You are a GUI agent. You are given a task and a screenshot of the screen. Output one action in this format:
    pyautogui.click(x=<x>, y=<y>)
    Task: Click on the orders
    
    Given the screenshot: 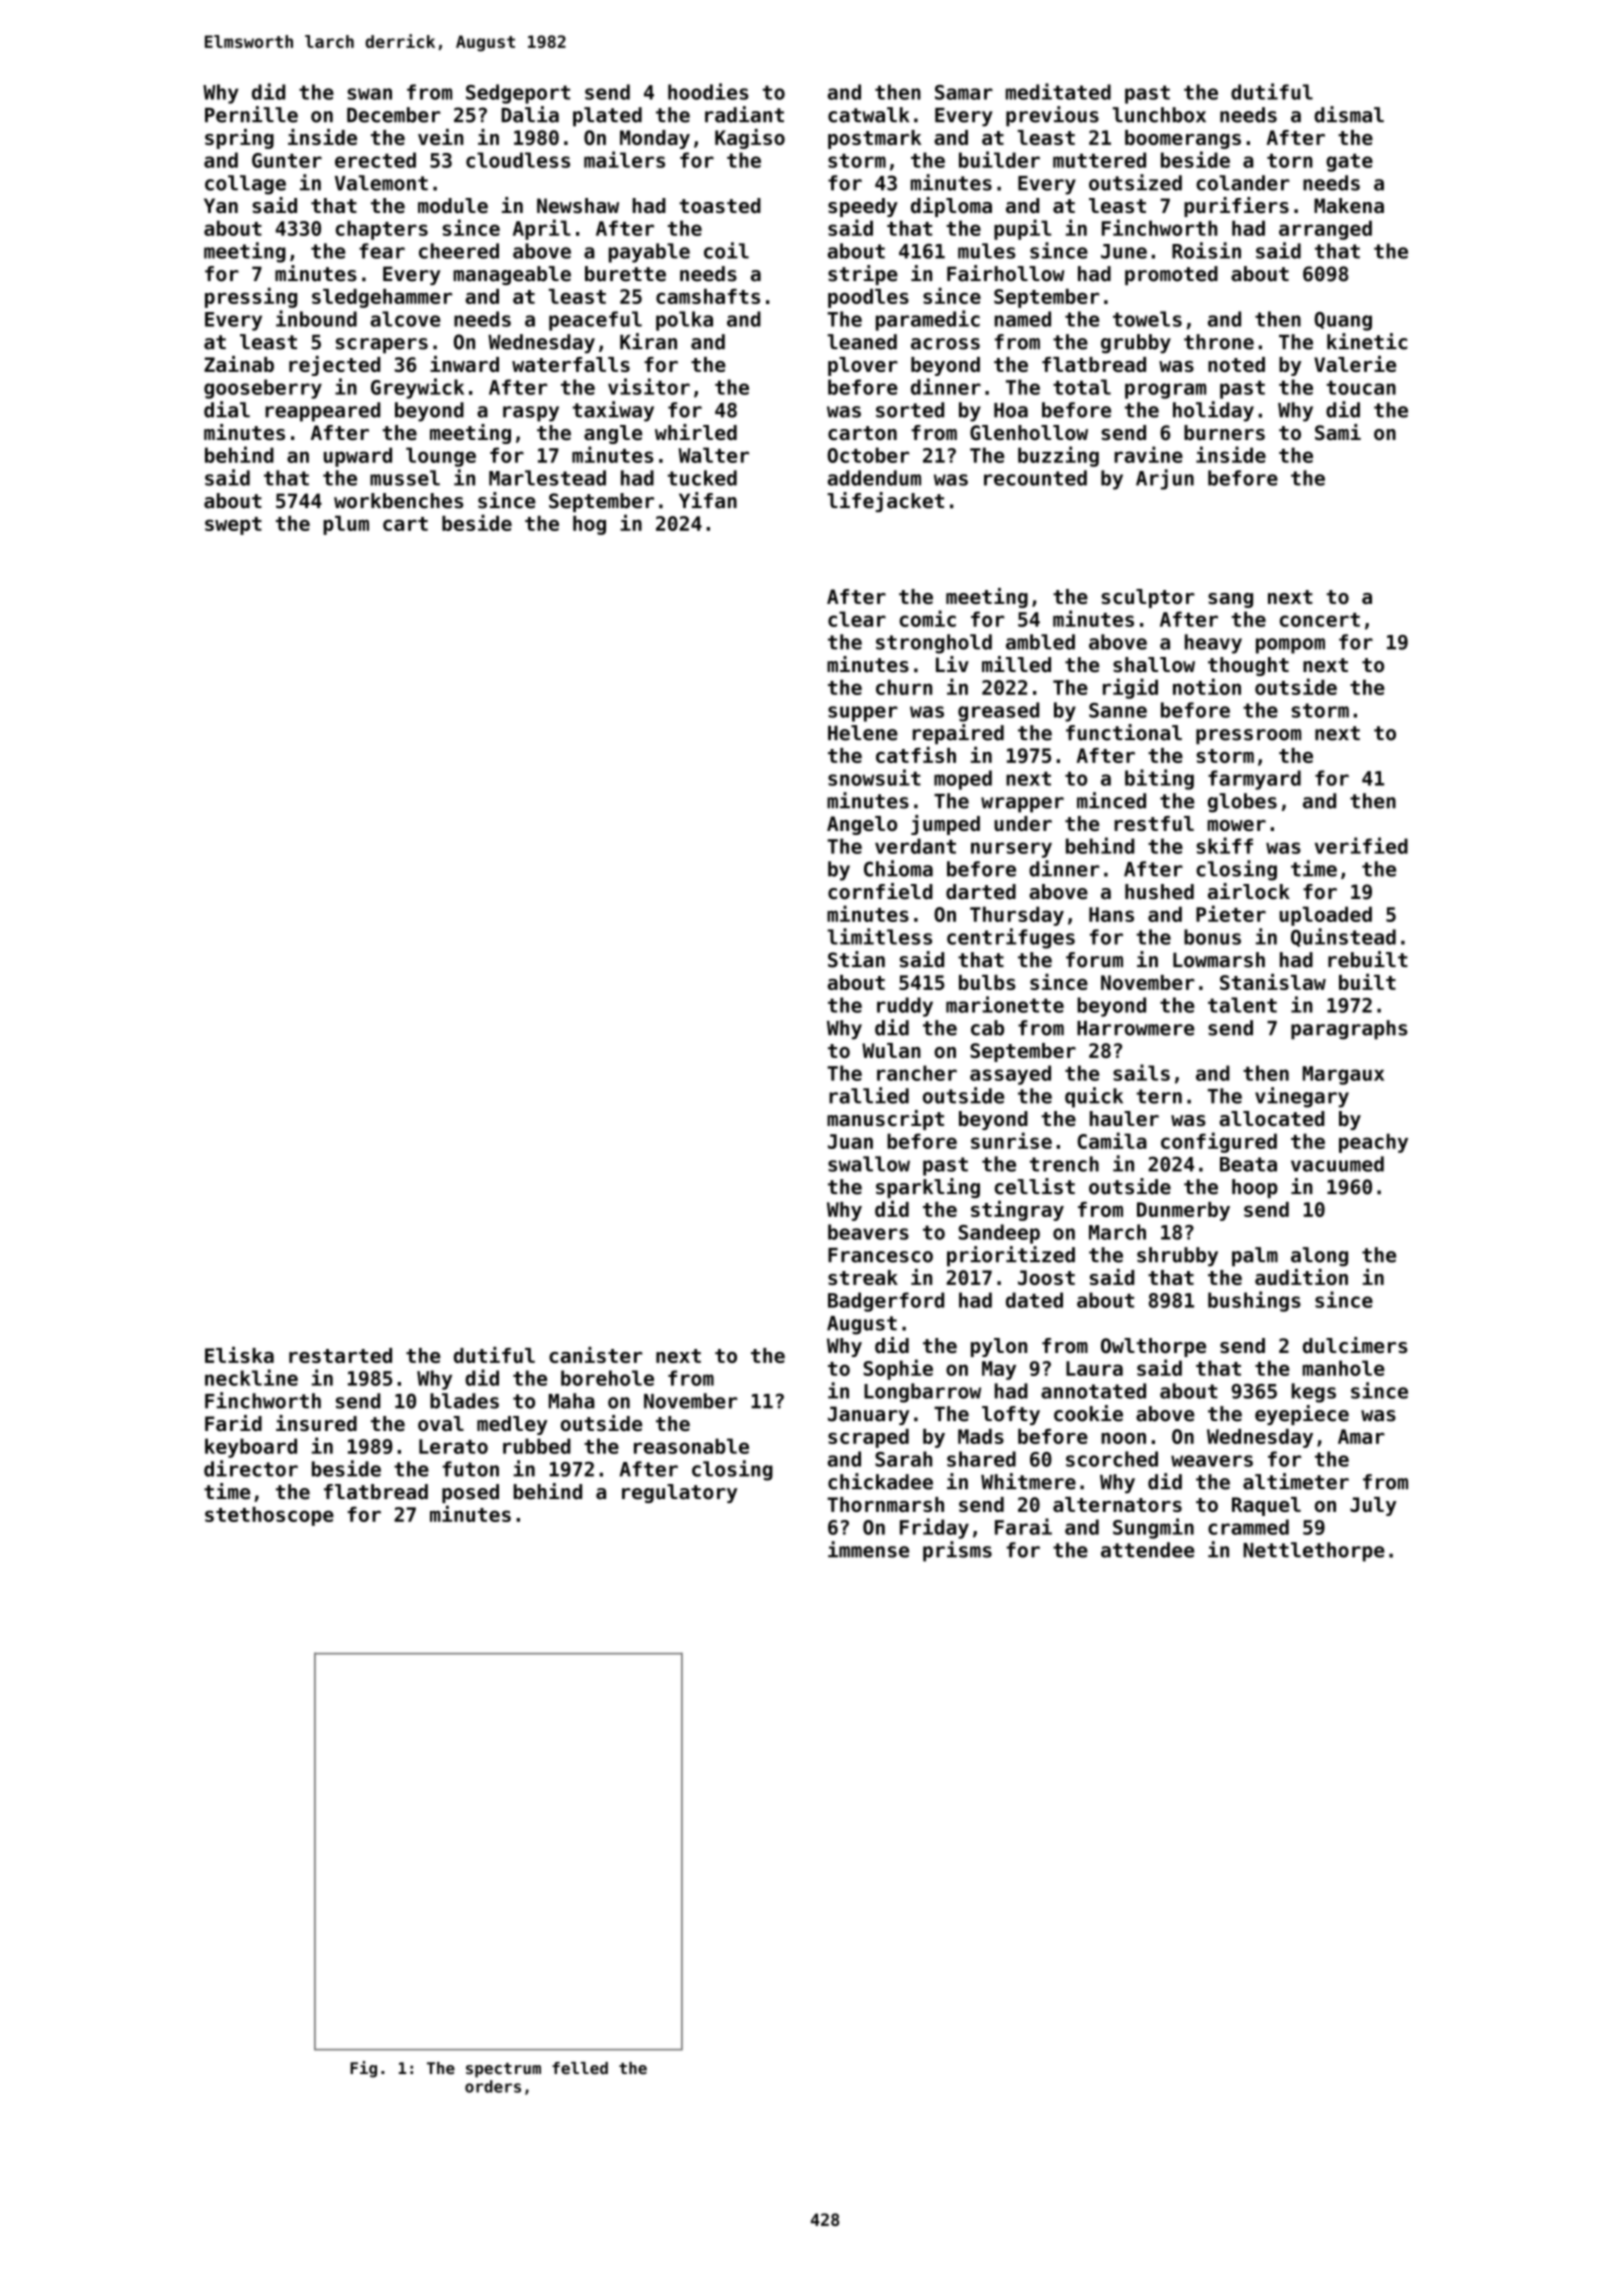 What is the action you would take?
    pyautogui.click(x=493, y=2086)
